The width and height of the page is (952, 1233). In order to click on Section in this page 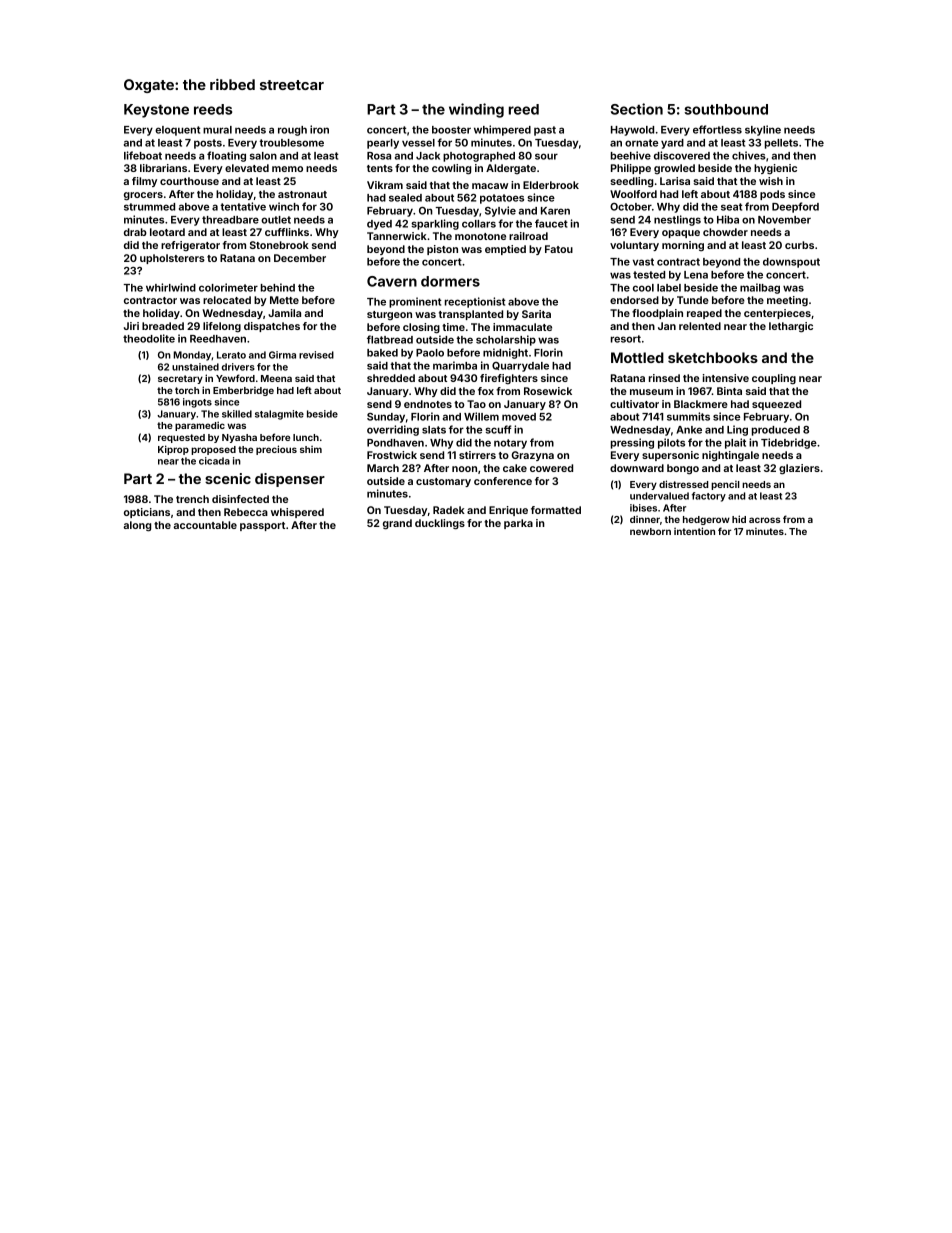, I will do `click(637, 109)`.
